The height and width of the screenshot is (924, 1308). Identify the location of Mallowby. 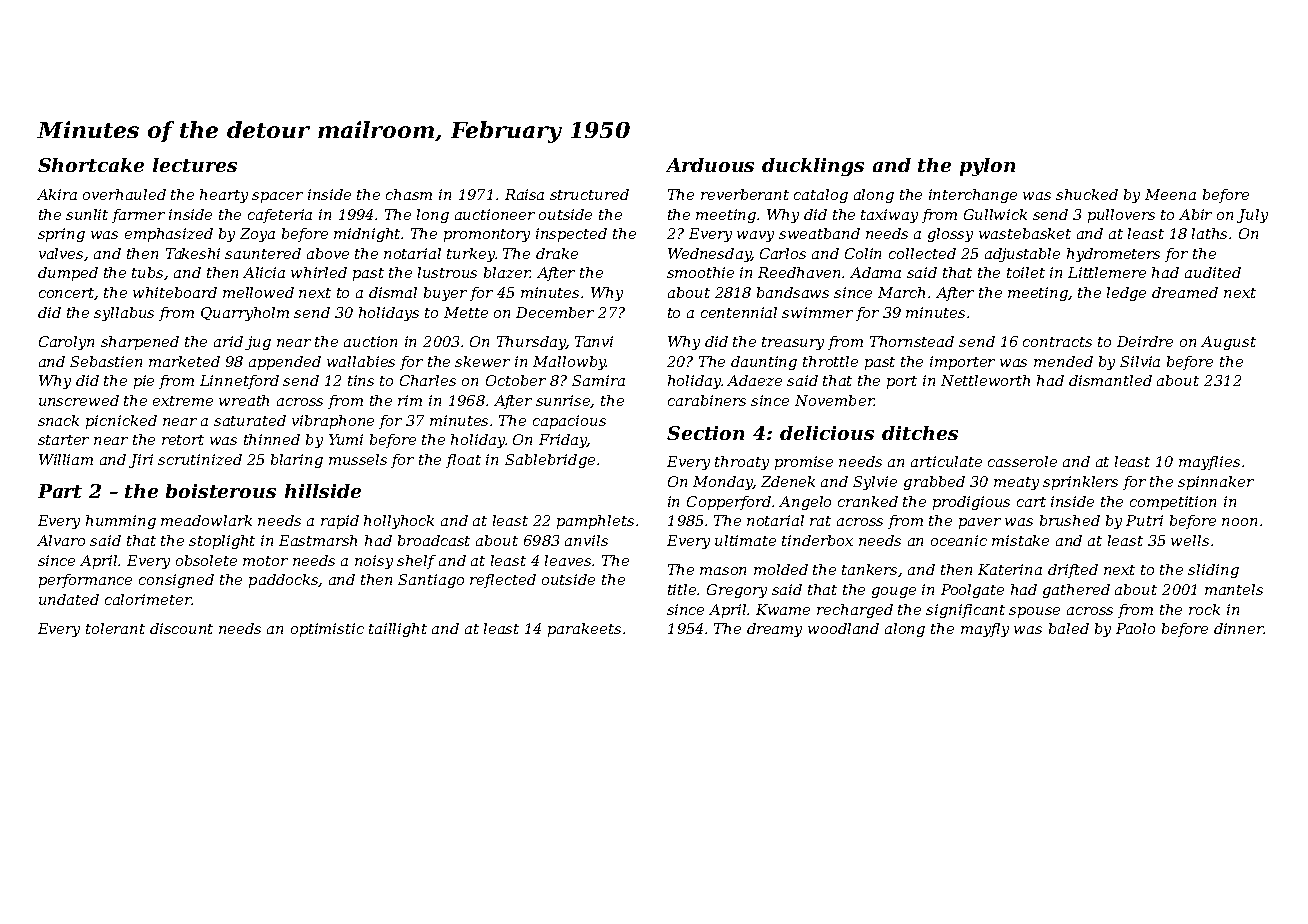
(569, 363).
